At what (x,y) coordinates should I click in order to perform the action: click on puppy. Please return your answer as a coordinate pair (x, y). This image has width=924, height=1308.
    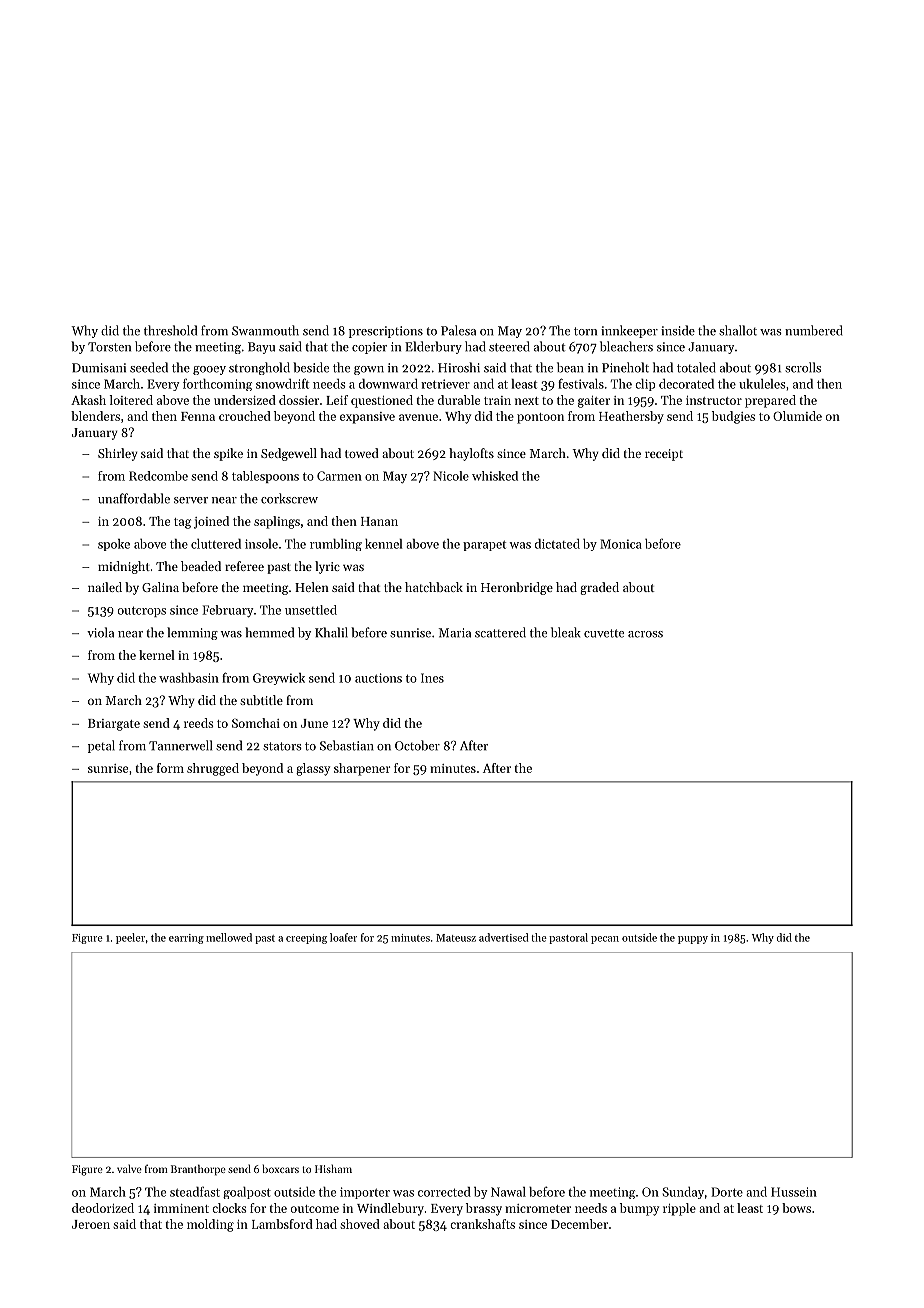
    Looking at the image, I should click on (693, 940).
